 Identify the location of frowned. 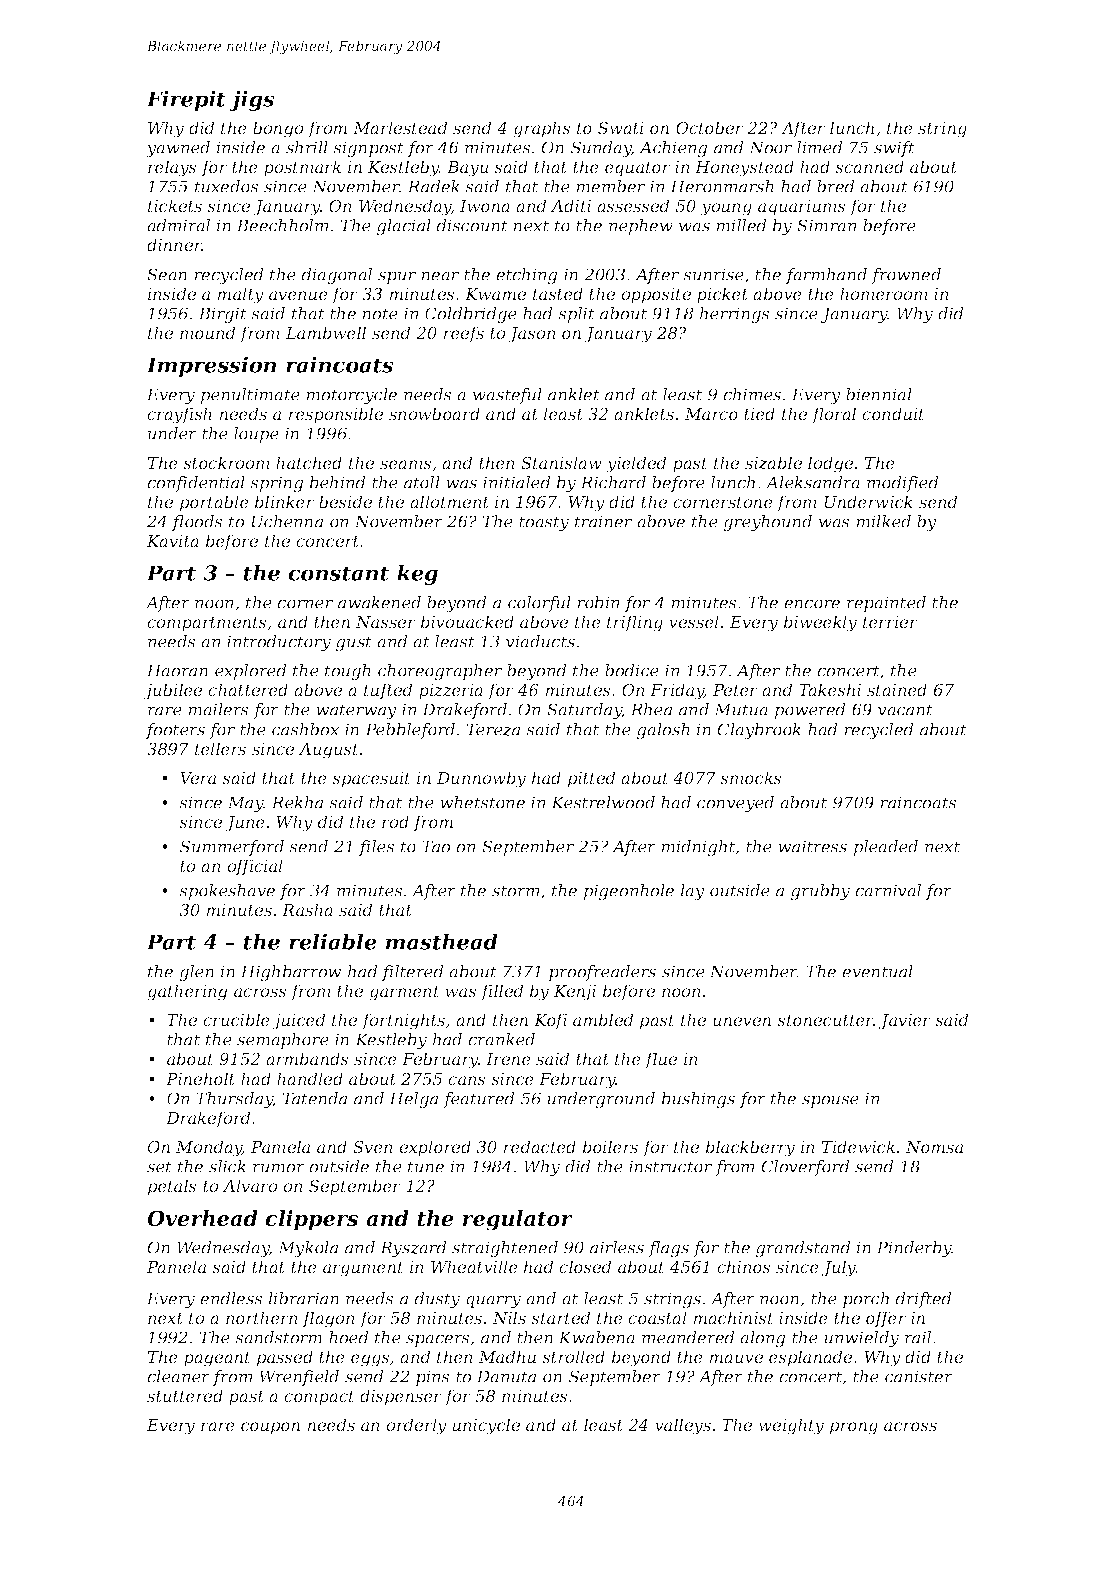
(906, 276).
